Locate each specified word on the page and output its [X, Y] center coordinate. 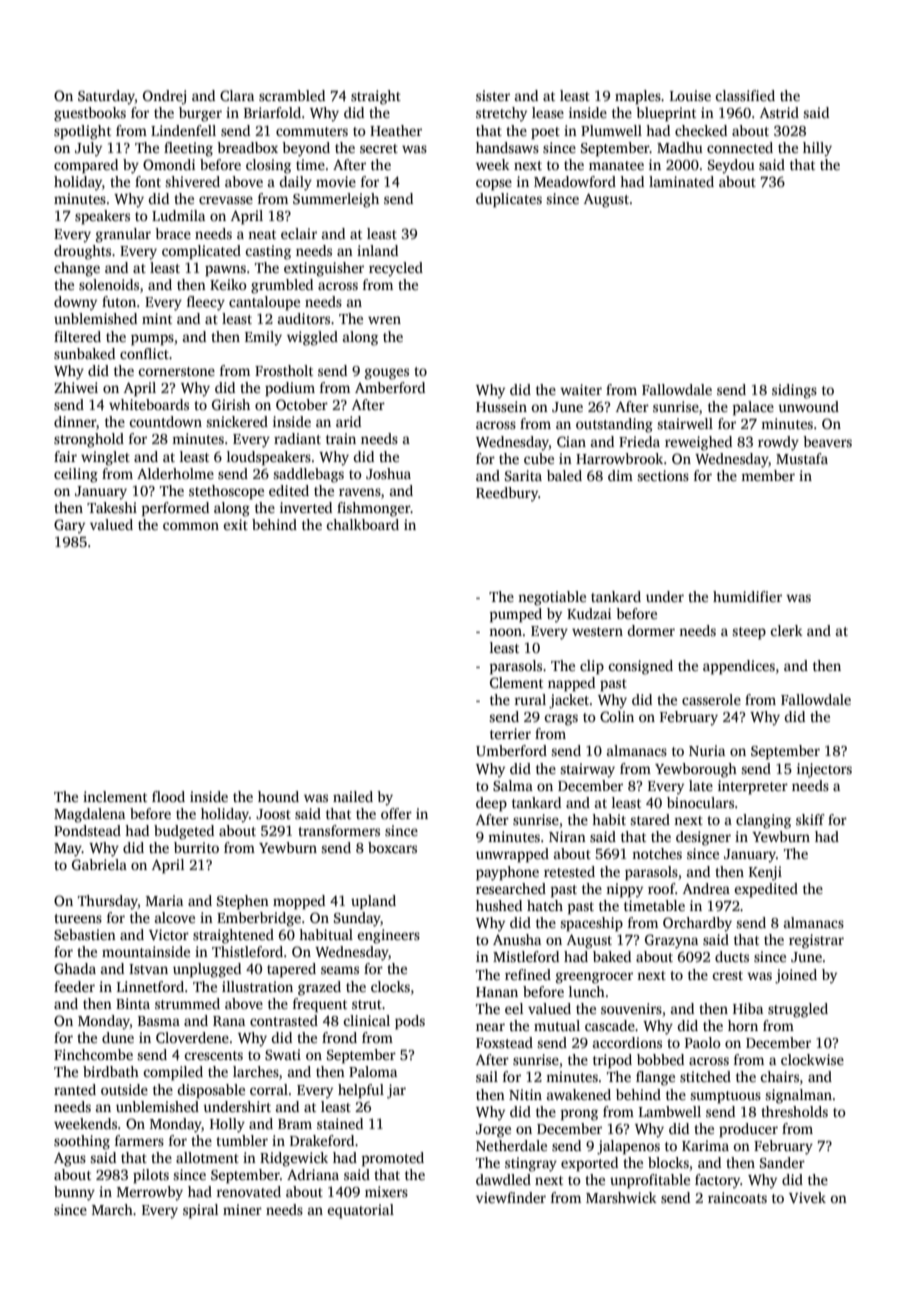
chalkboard [363, 524]
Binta [133, 1003]
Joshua [388, 473]
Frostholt [284, 370]
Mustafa [802, 458]
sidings [794, 391]
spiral [201, 1211]
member [768, 475]
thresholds [794, 1111]
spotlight [82, 132]
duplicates [509, 200]
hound [278, 796]
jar [396, 1091]
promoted [393, 1159]
